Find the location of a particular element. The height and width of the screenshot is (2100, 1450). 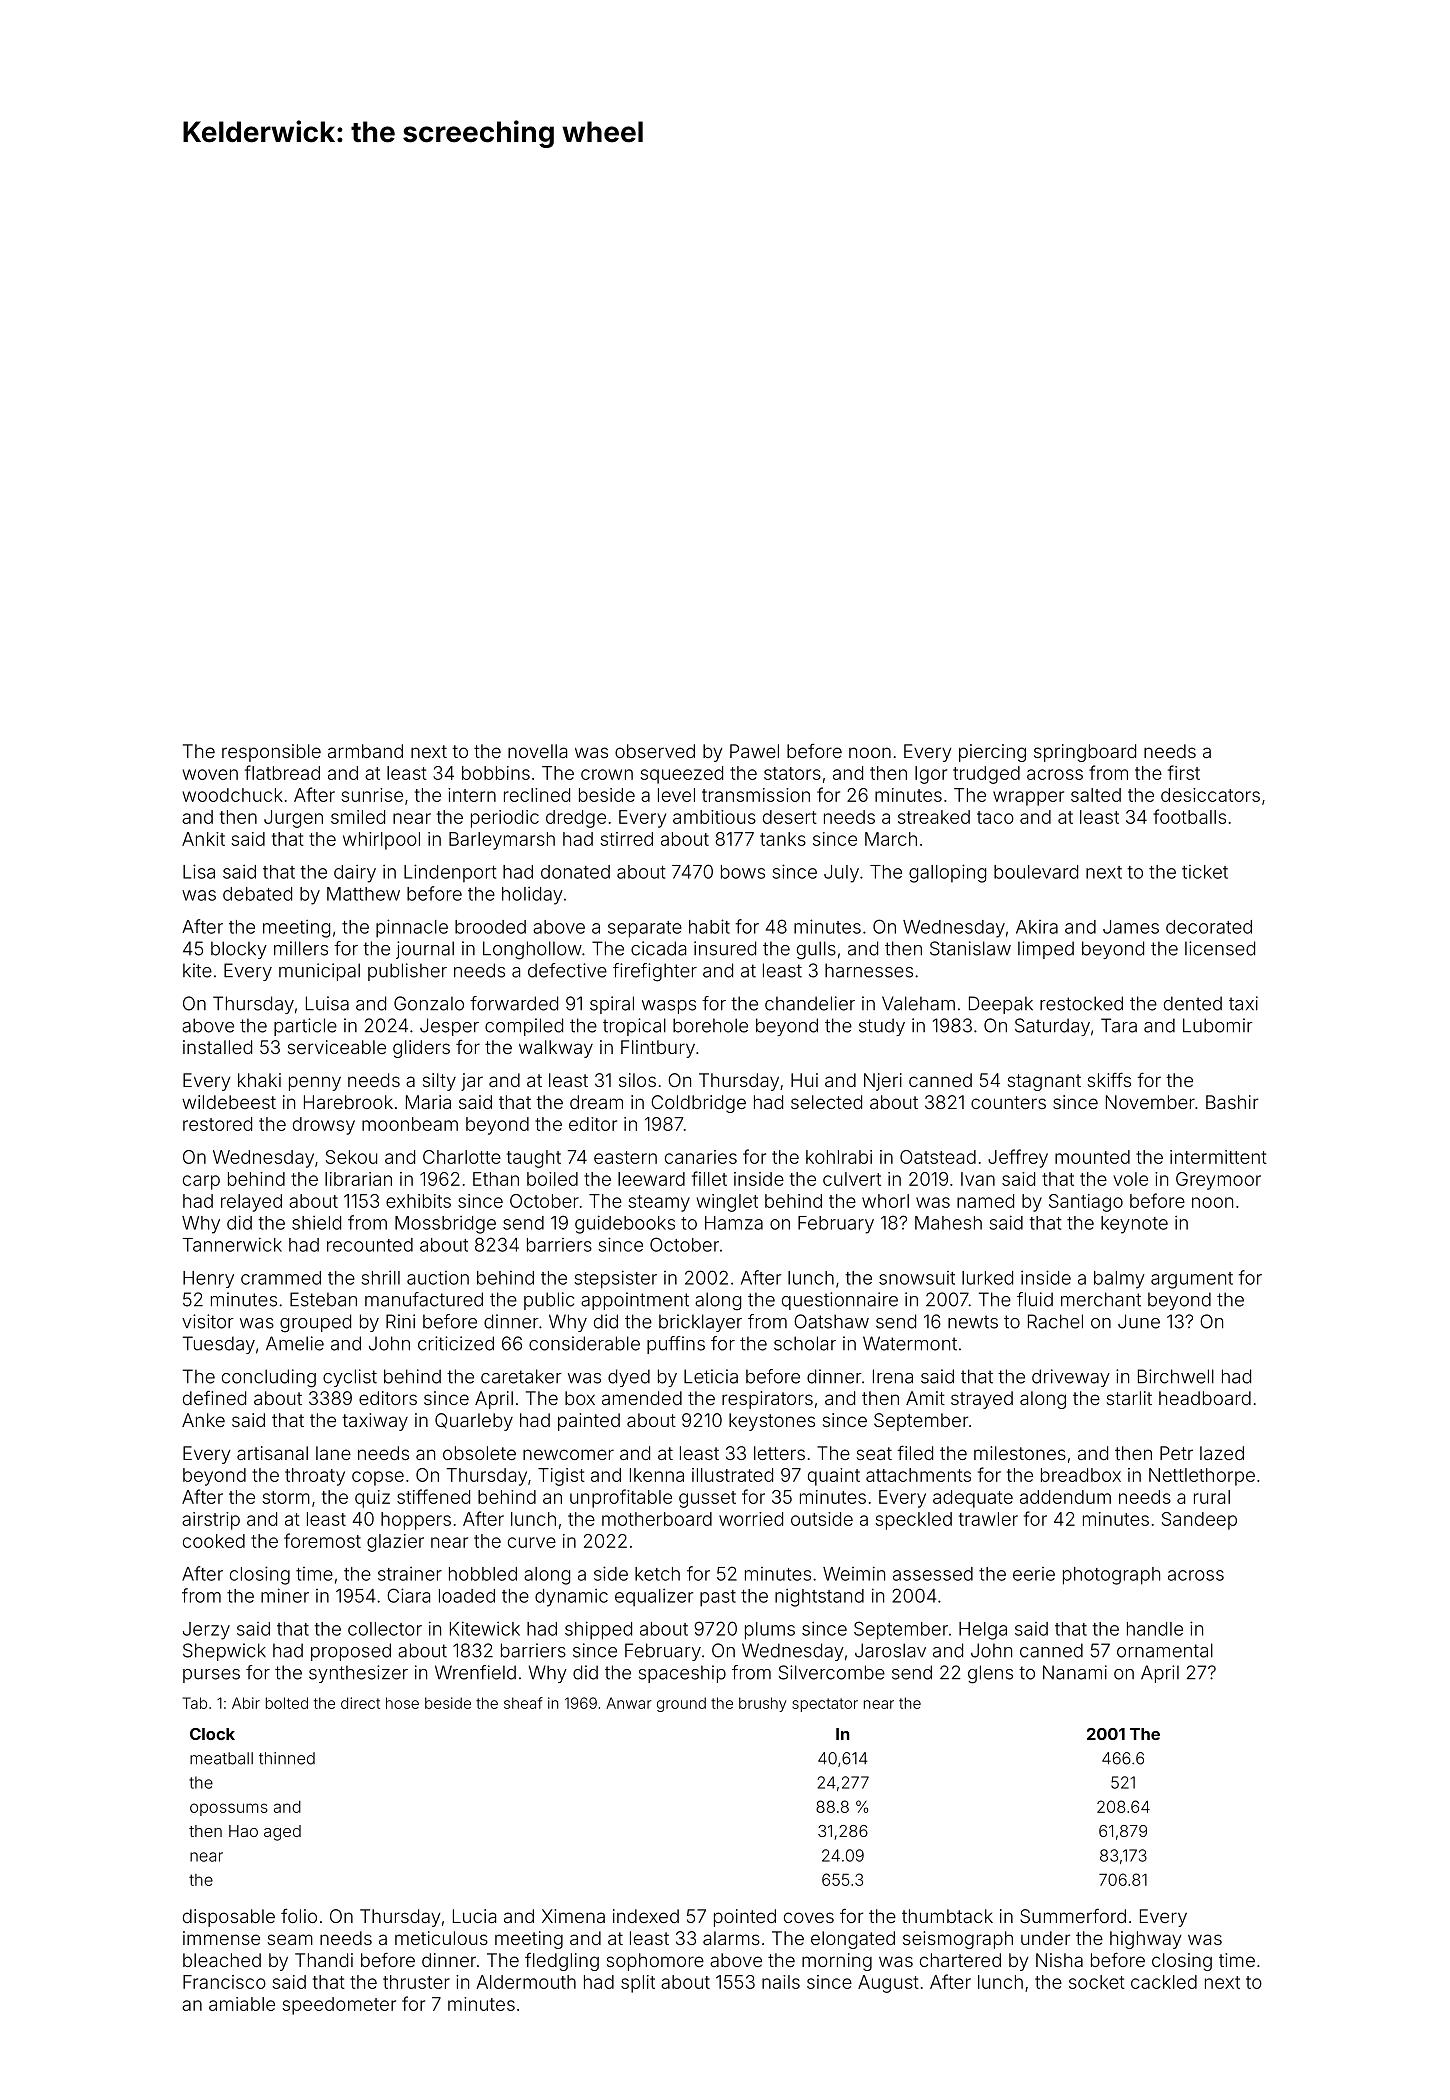

amiable is located at coordinates (242, 2004).
